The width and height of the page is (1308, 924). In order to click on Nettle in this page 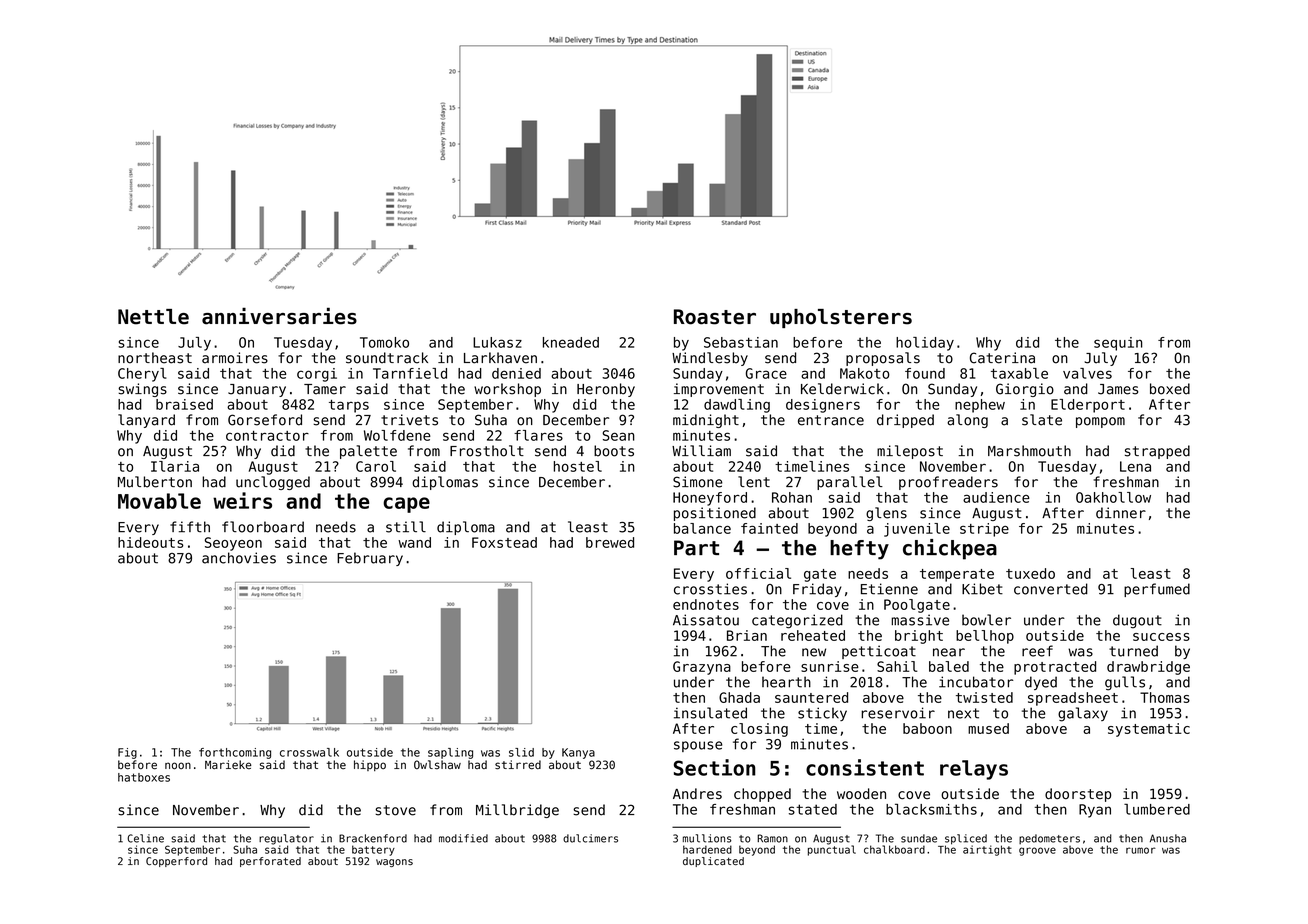, I will do `click(153, 317)`.
